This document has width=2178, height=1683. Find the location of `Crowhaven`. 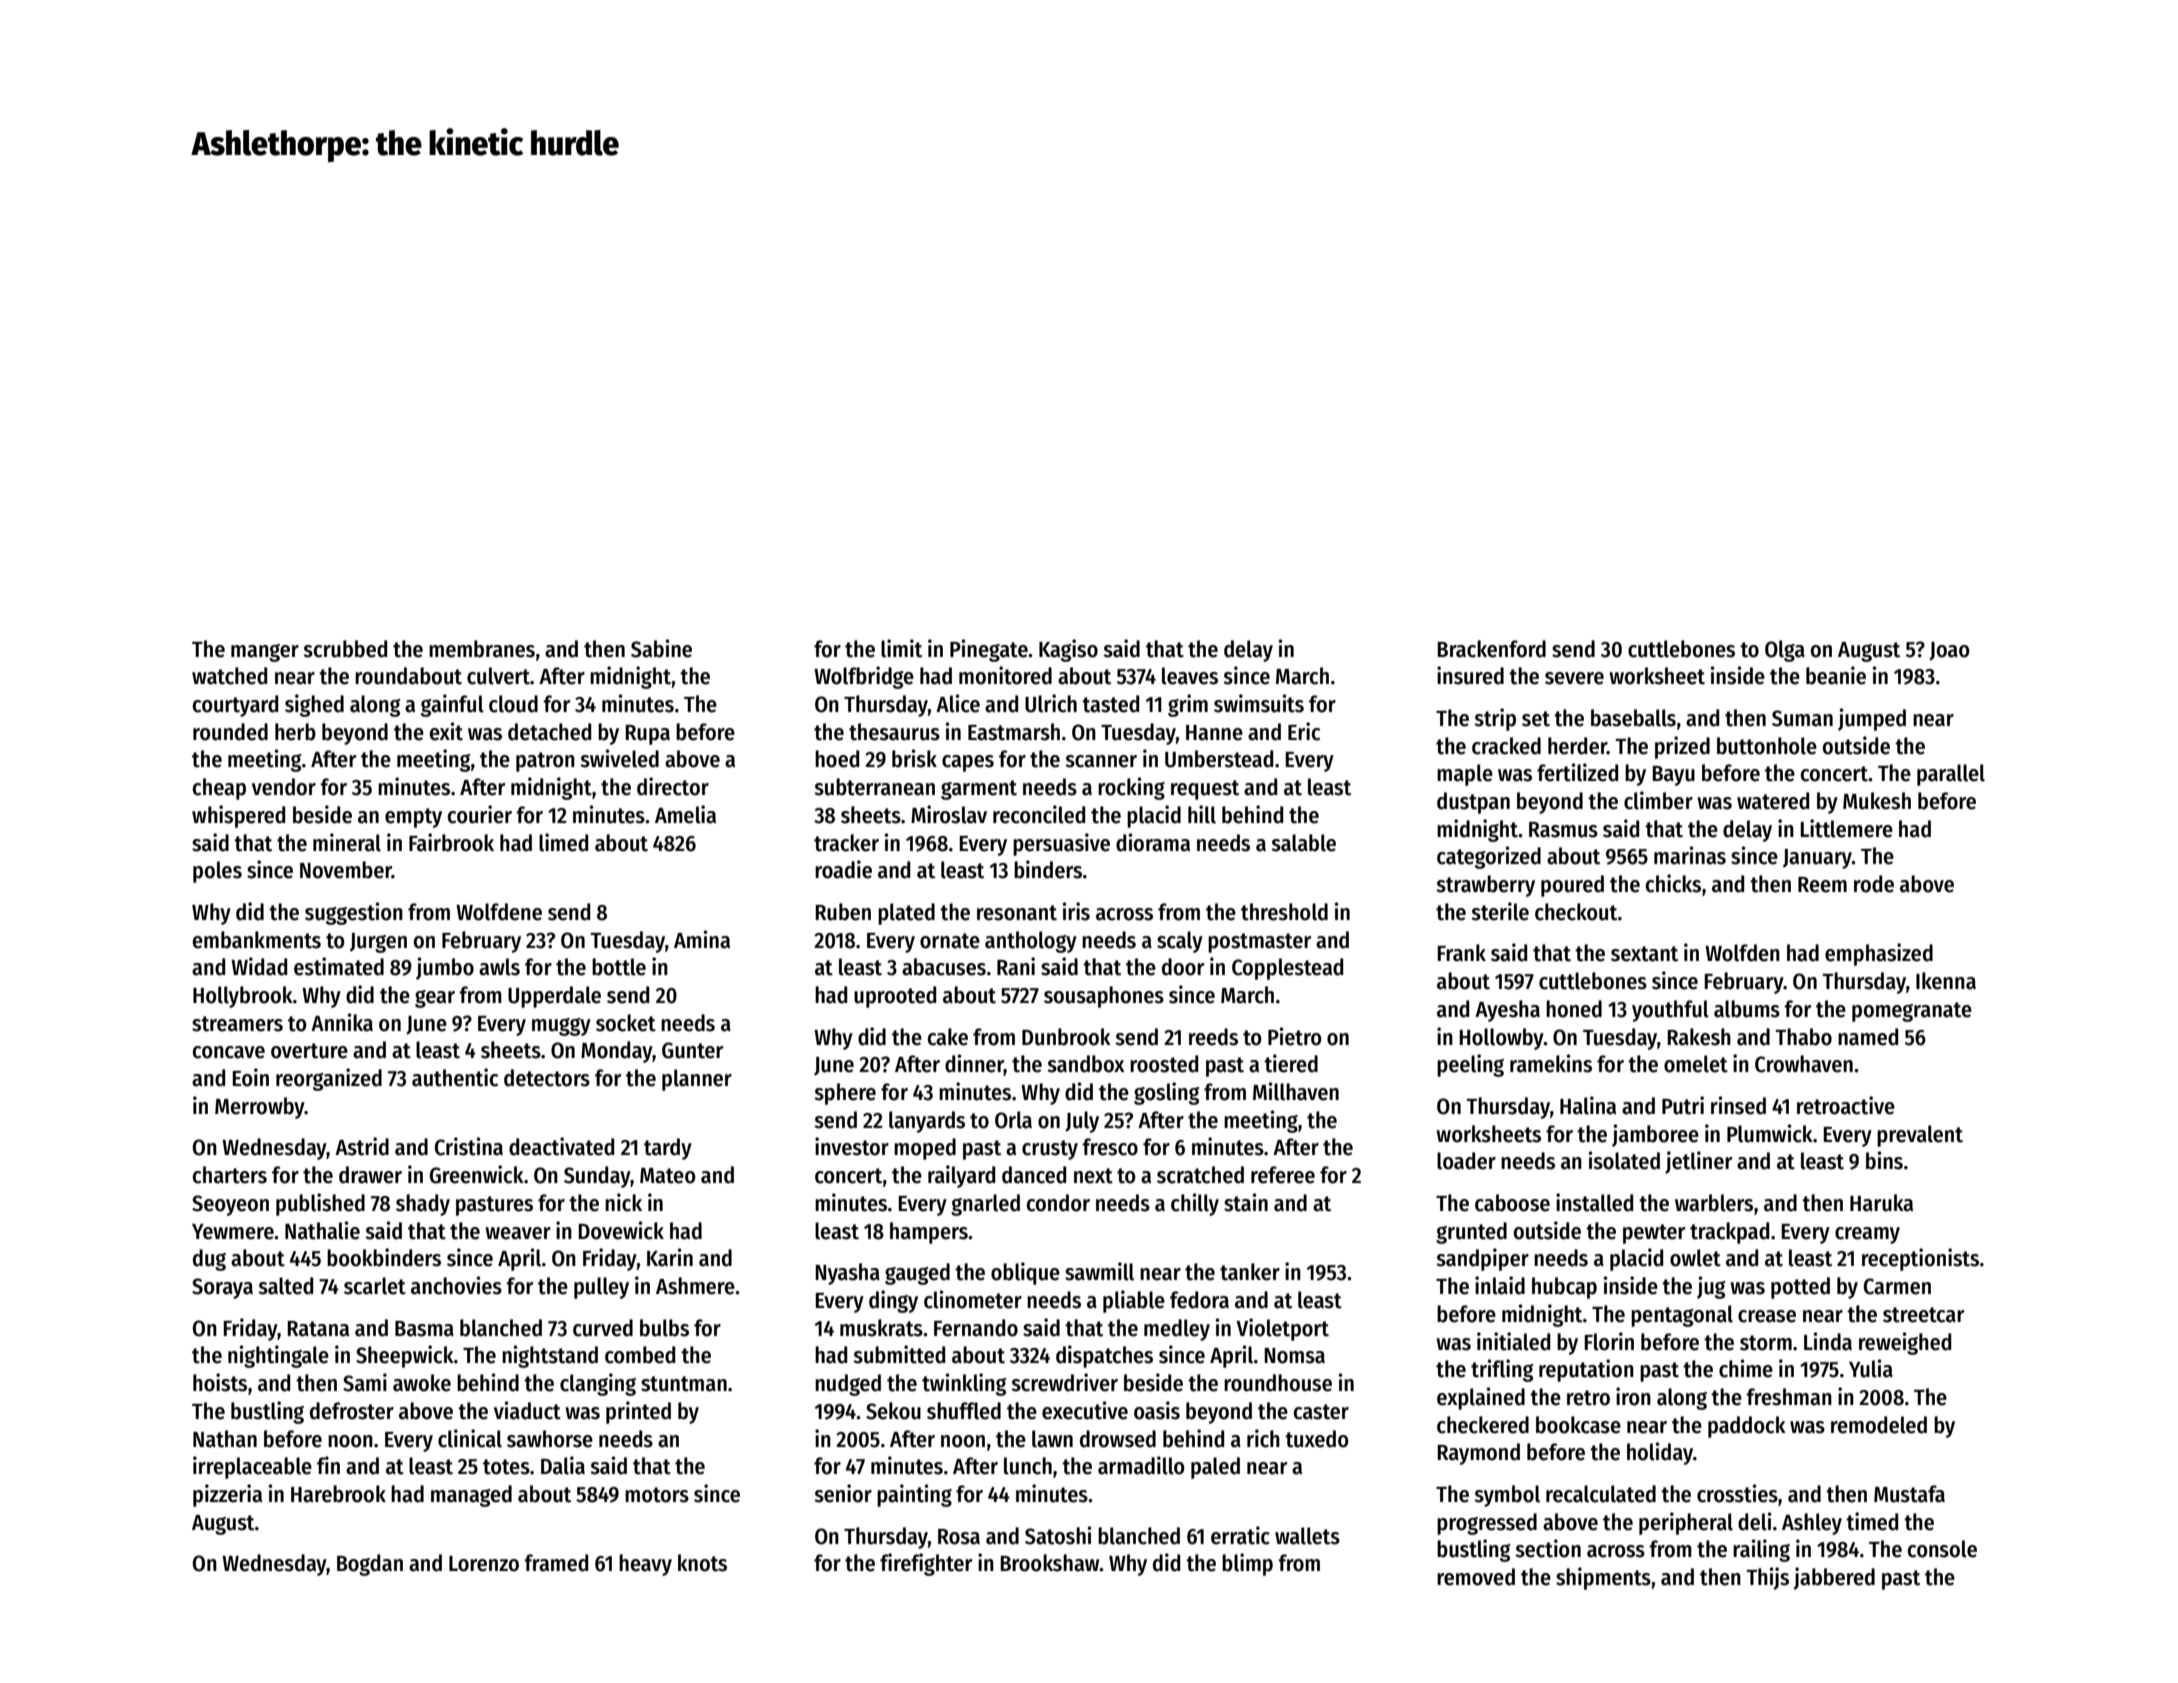

Crowhaven is located at coordinates (1804, 1064).
